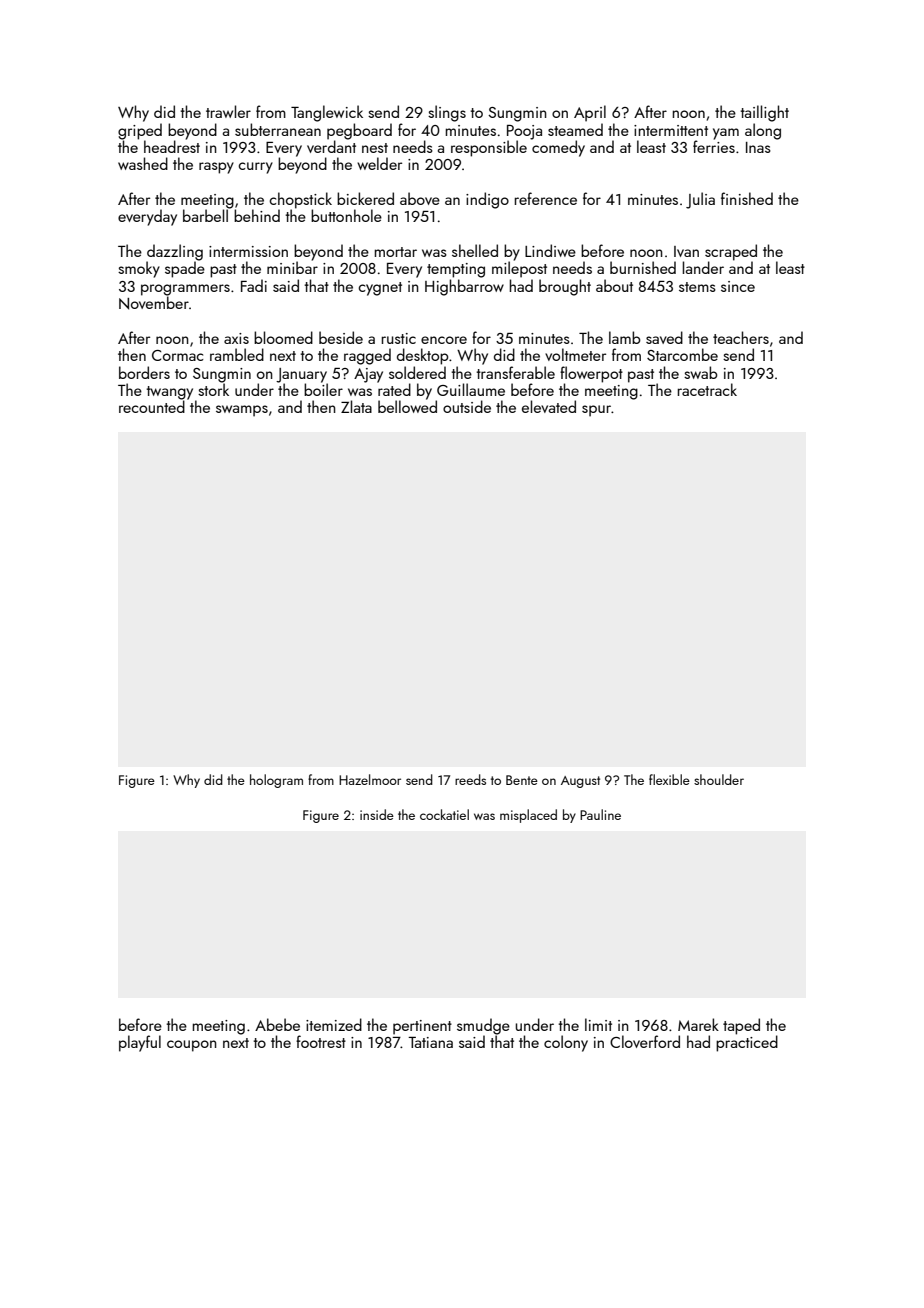 The width and height of the screenshot is (924, 1308). Describe the element at coordinates (719, 779) in the screenshot. I see `shoulder` at that location.
